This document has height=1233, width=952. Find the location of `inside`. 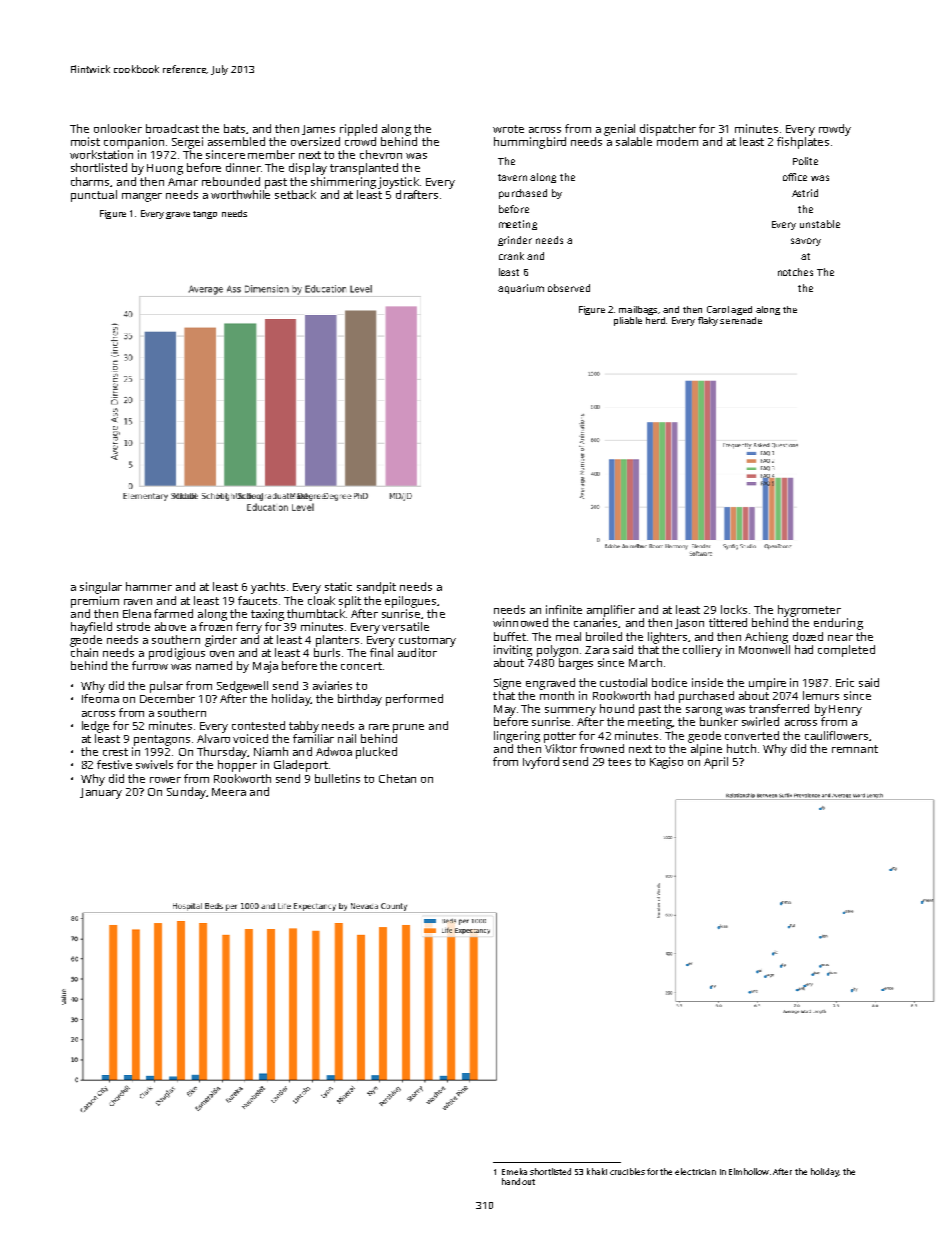

inside is located at coordinates (707, 682).
